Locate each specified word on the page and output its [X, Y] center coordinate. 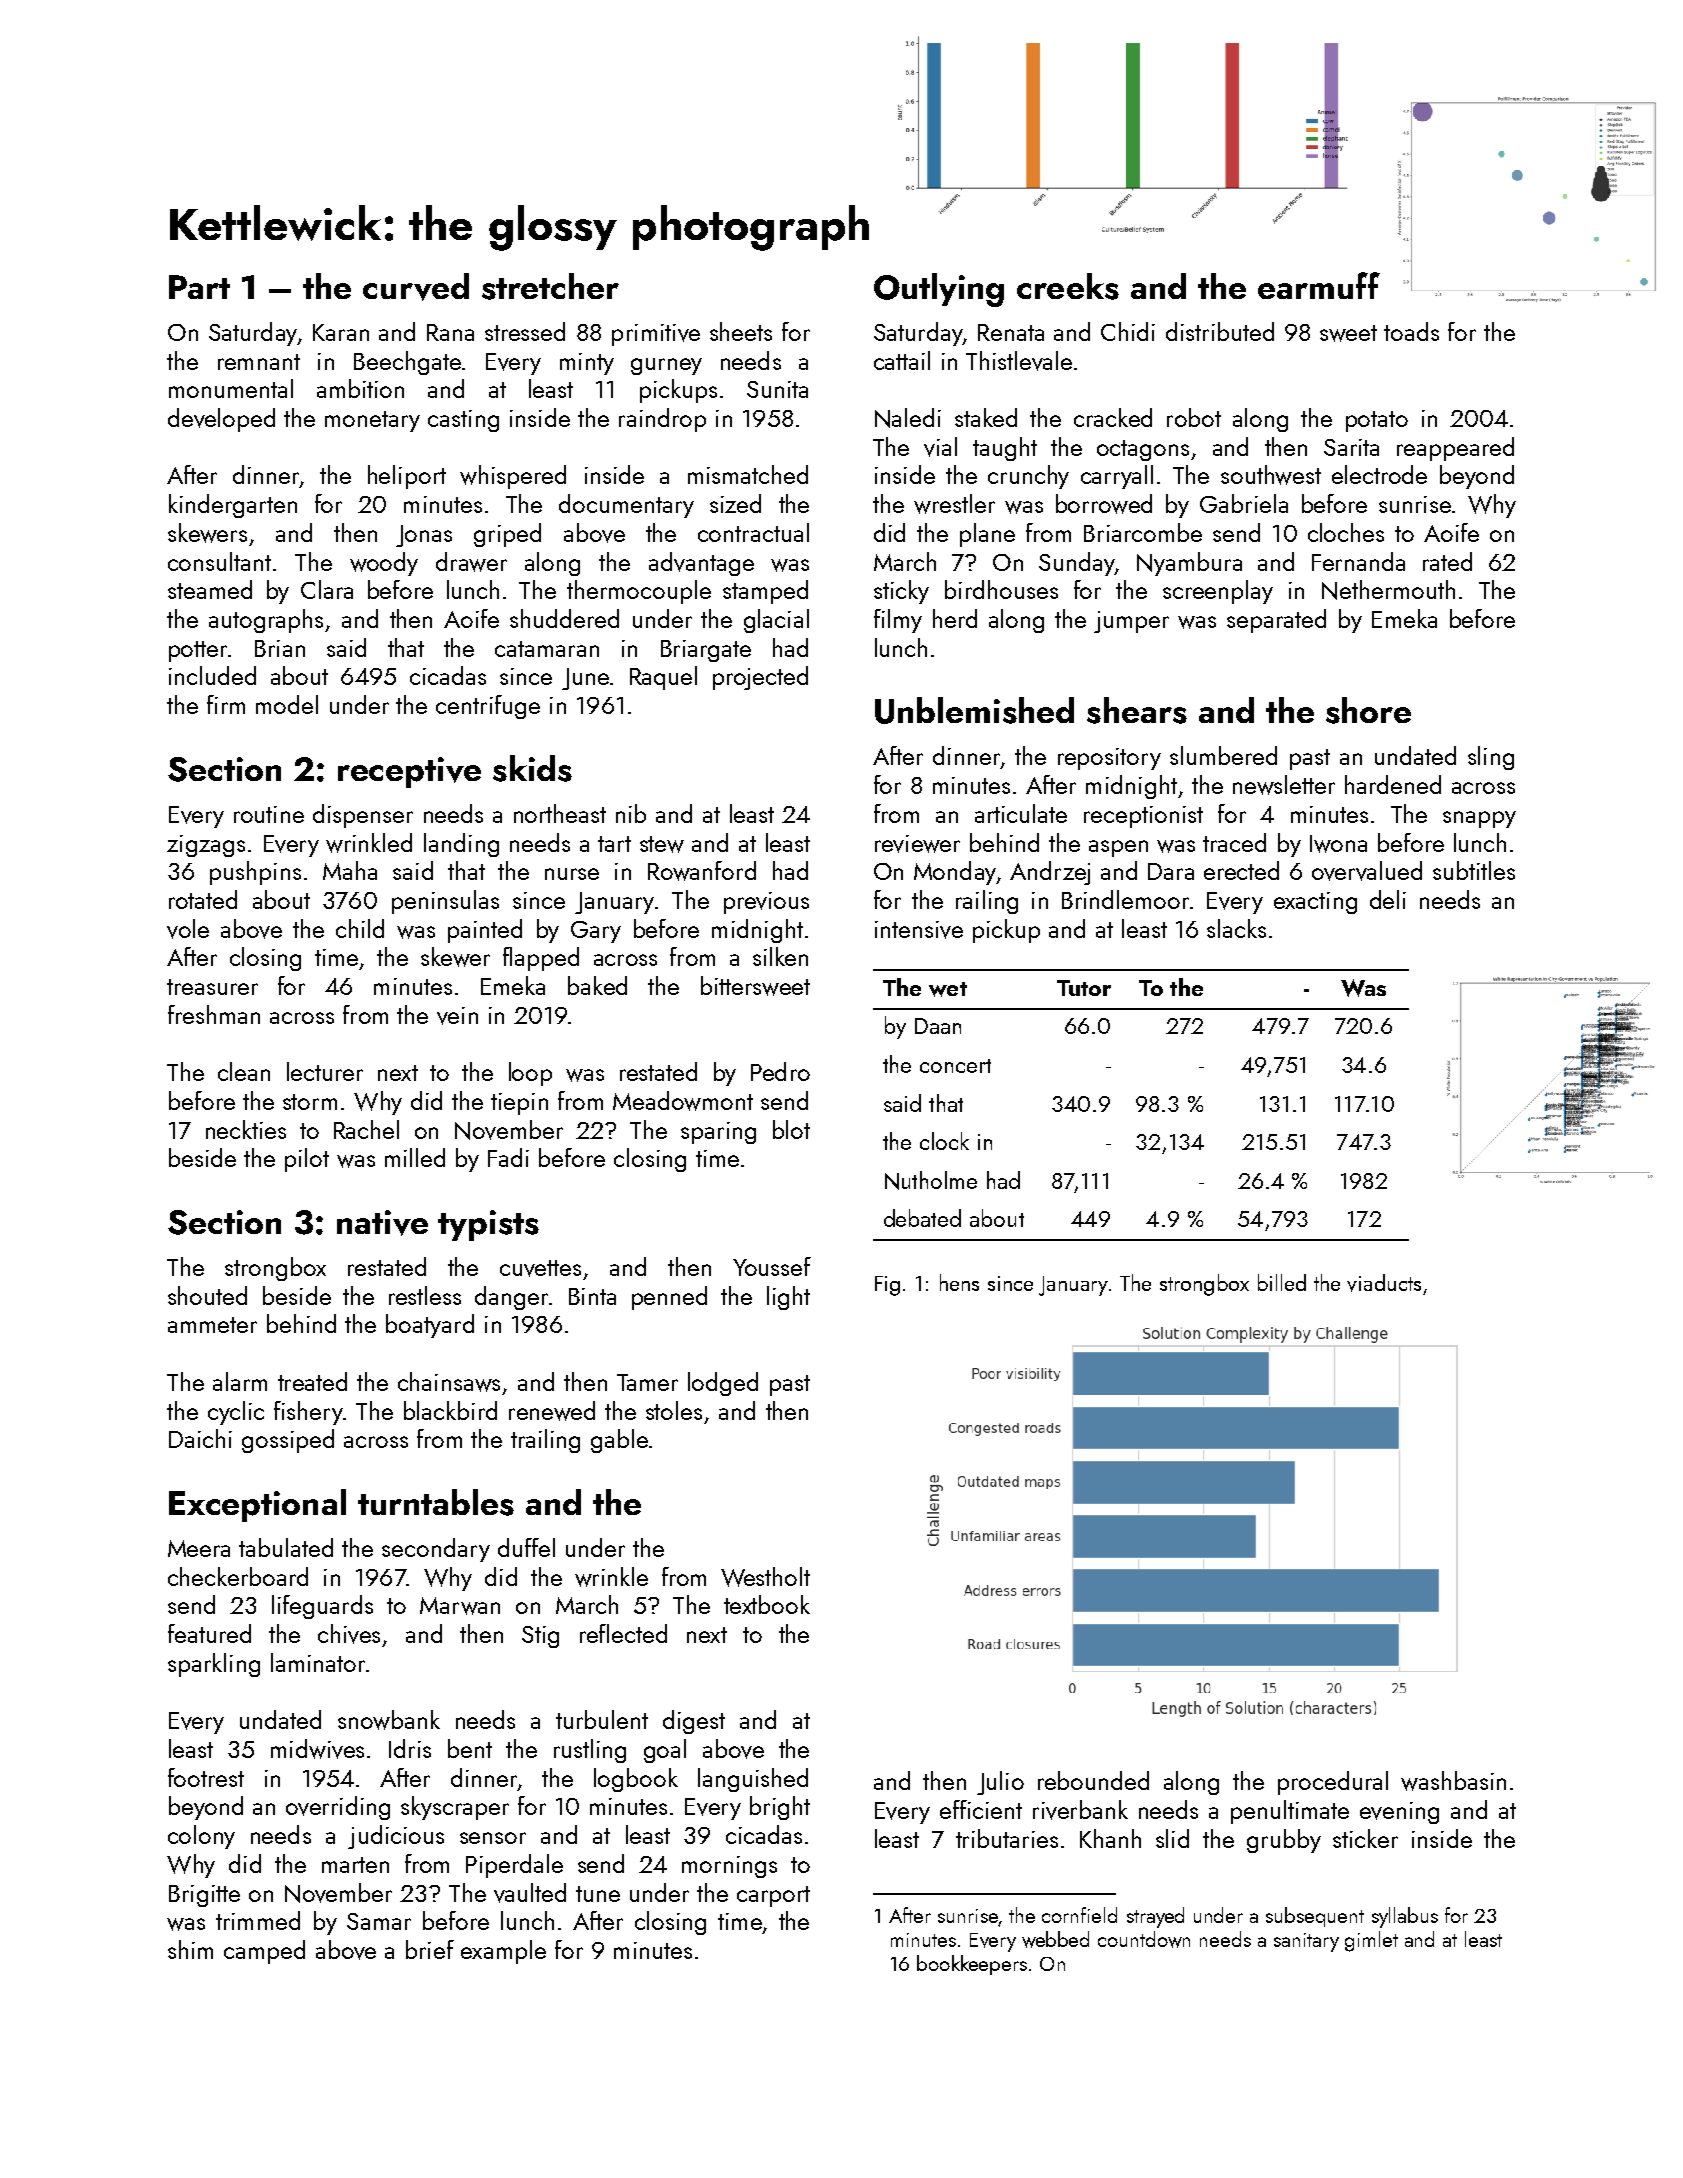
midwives [317, 1749]
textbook [767, 1604]
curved [416, 287]
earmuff [1319, 285]
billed [1282, 1282]
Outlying [939, 290]
